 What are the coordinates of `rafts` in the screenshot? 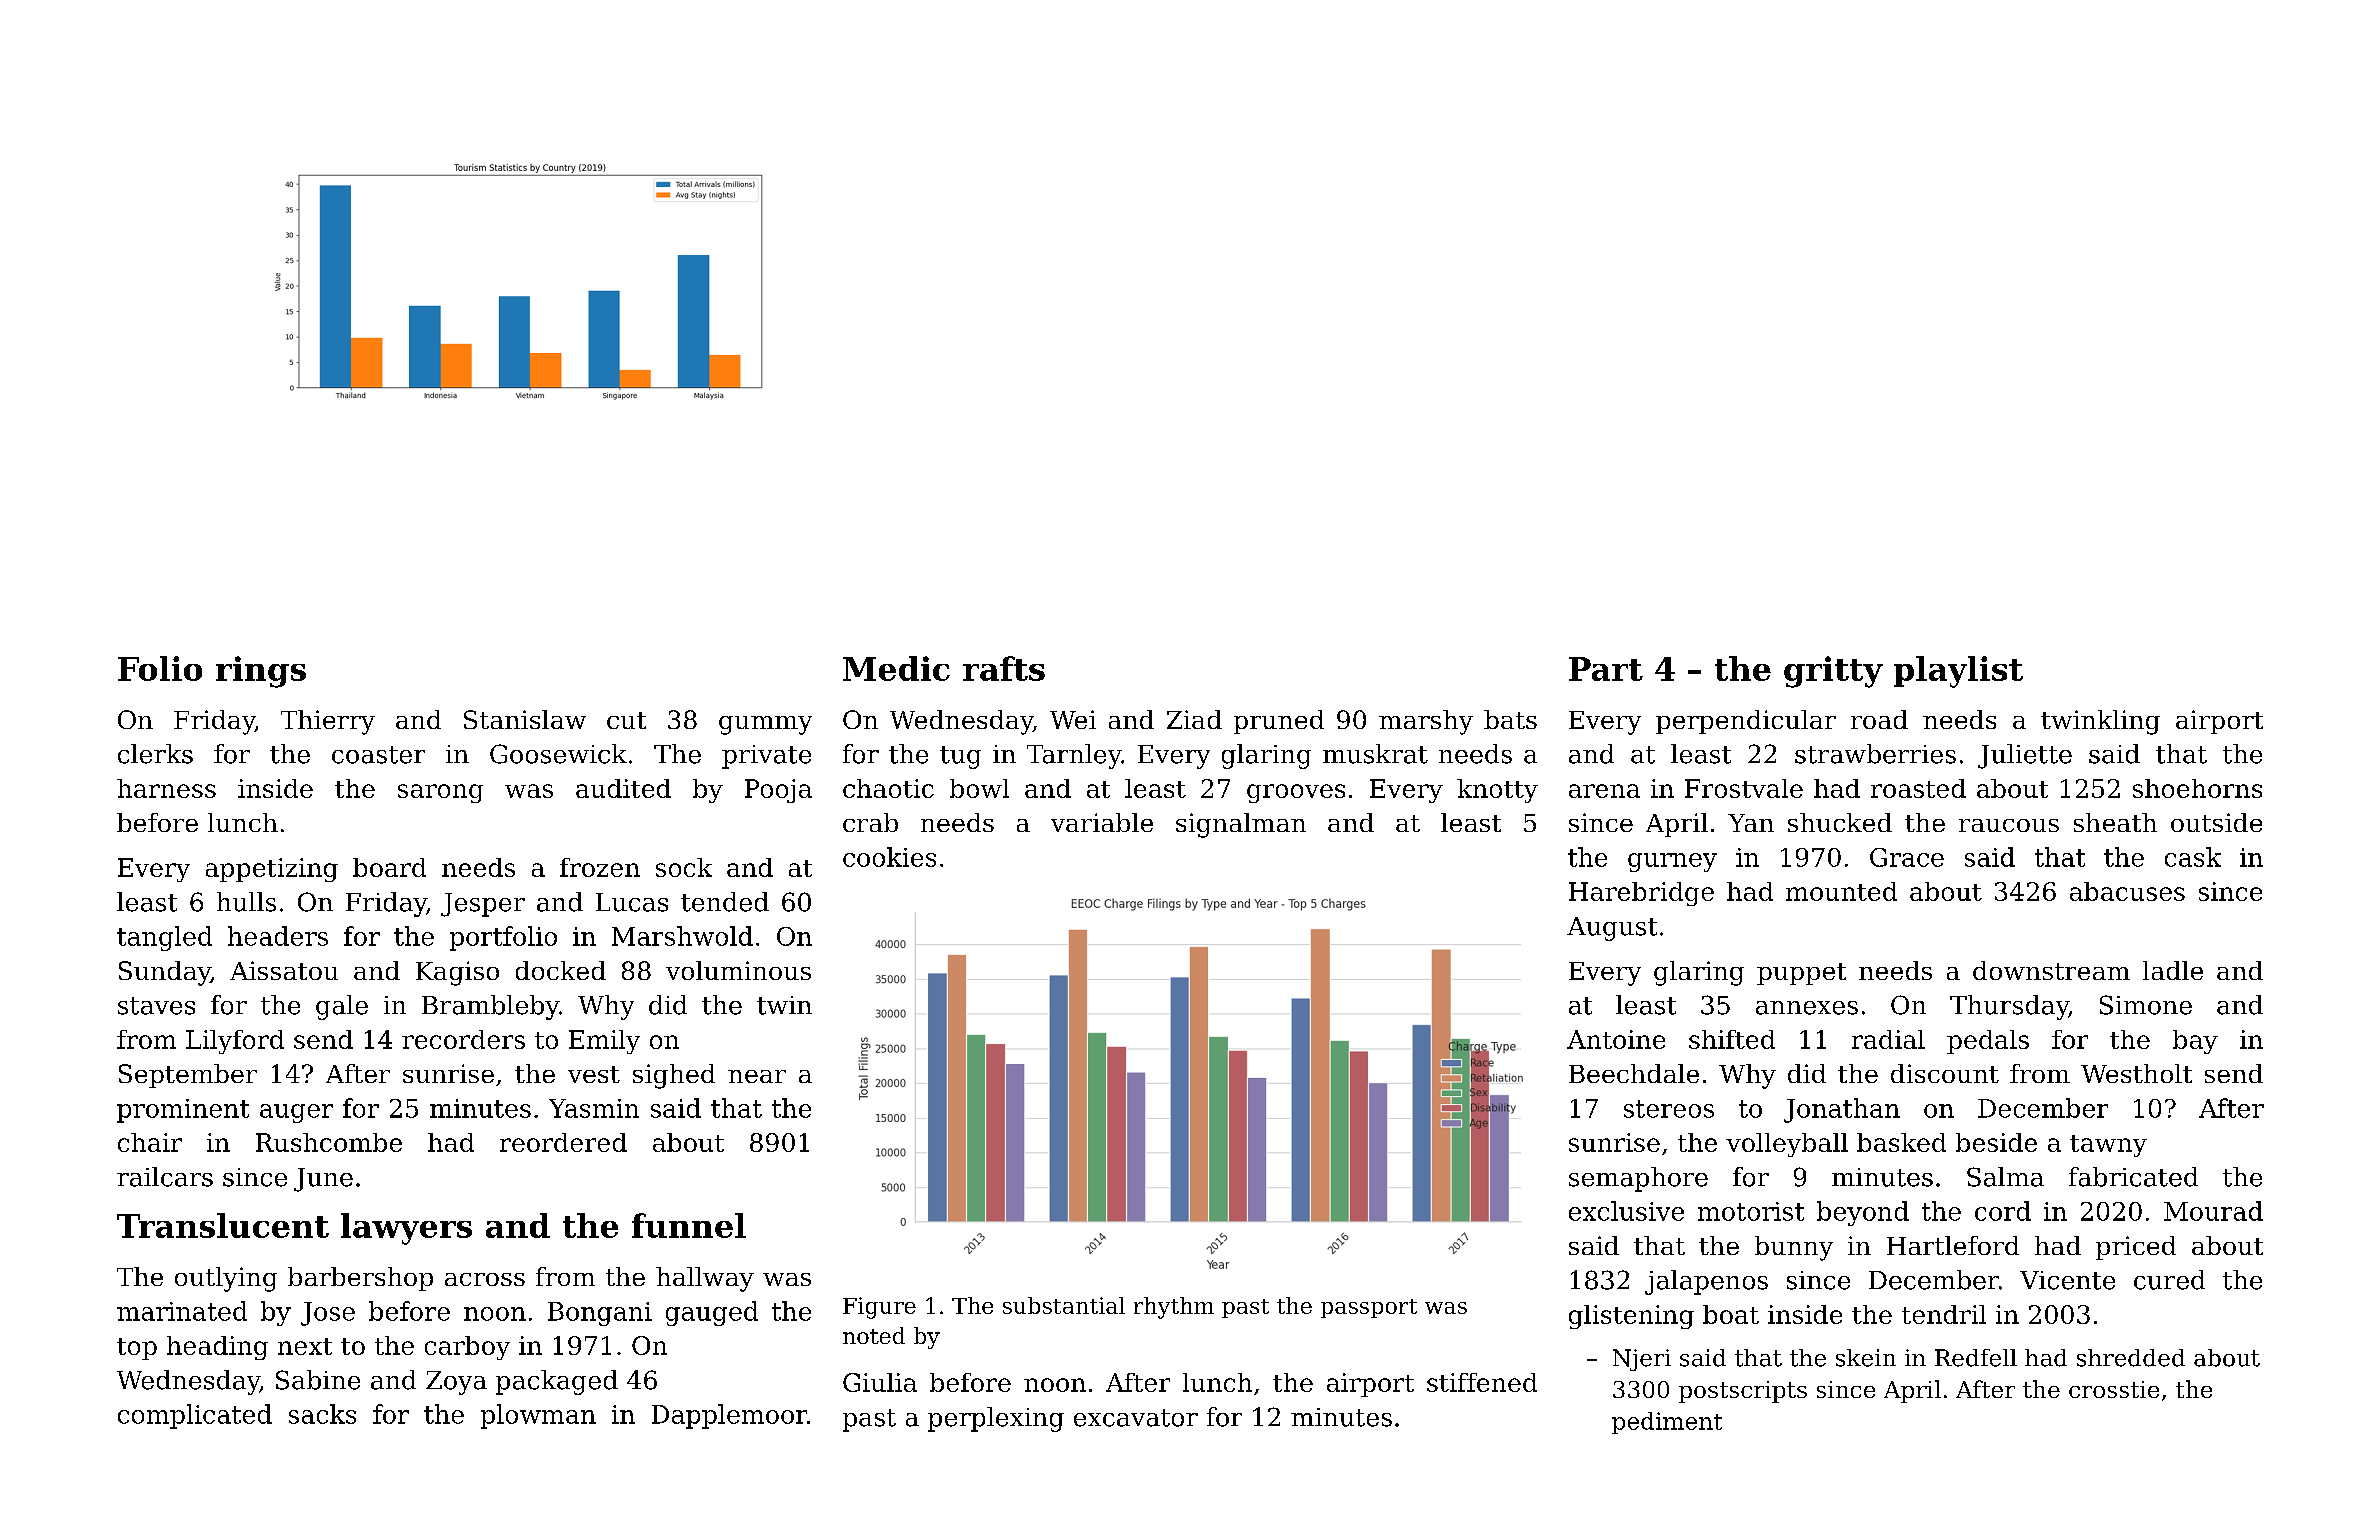 It's located at (1004, 668).
